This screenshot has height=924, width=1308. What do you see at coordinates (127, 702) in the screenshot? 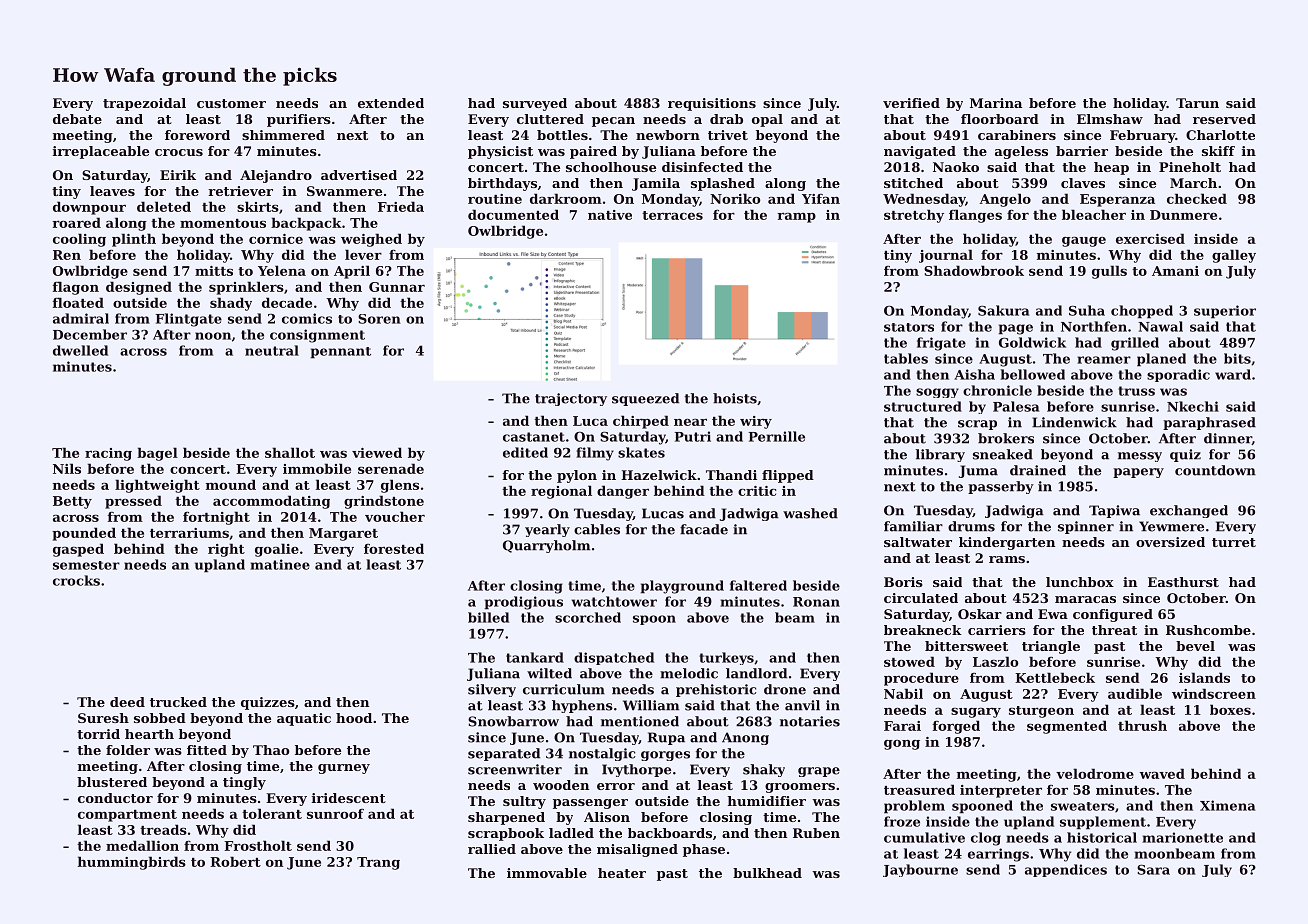
I see `deed` at bounding box center [127, 702].
